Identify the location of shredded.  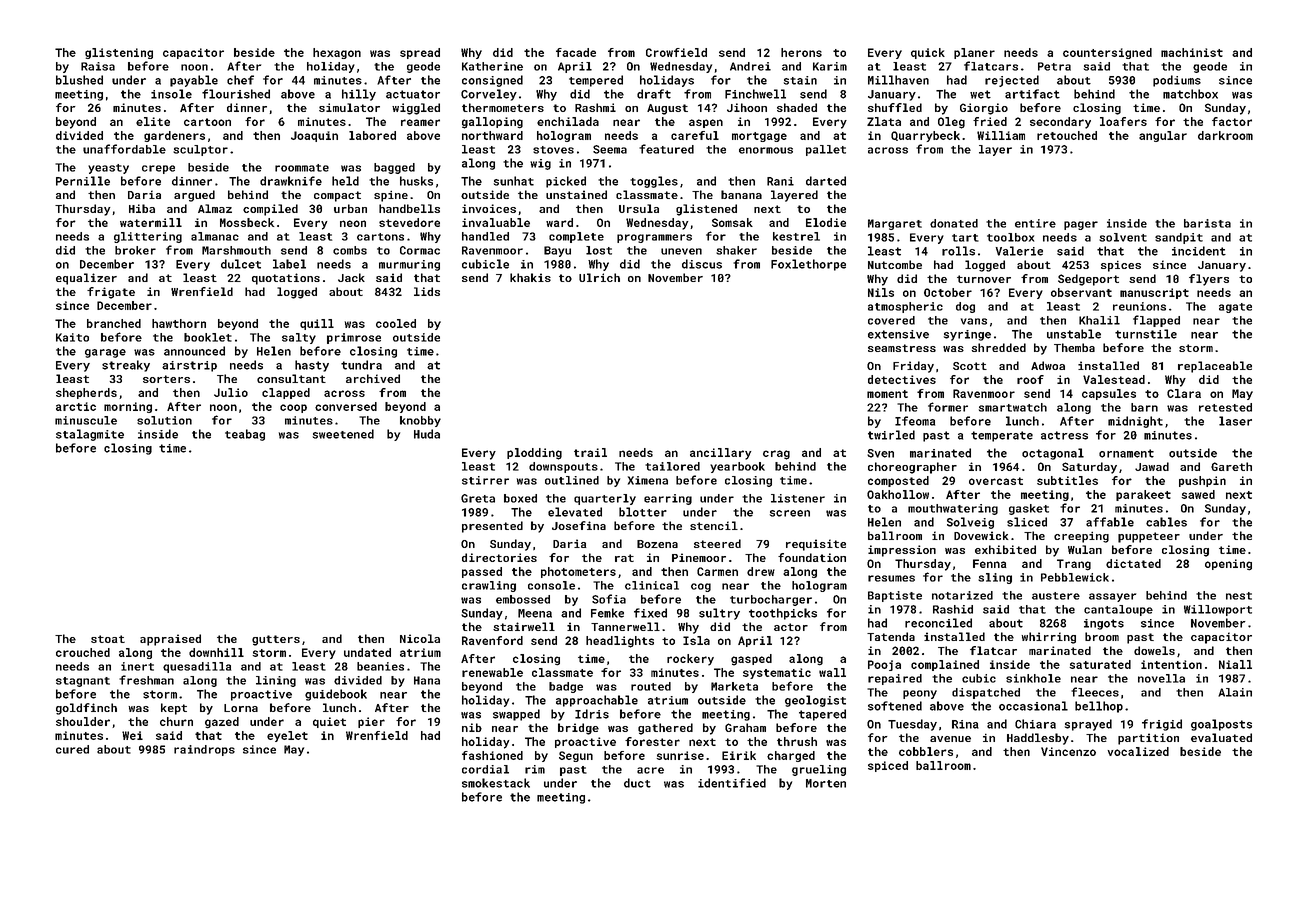
(998, 347).
